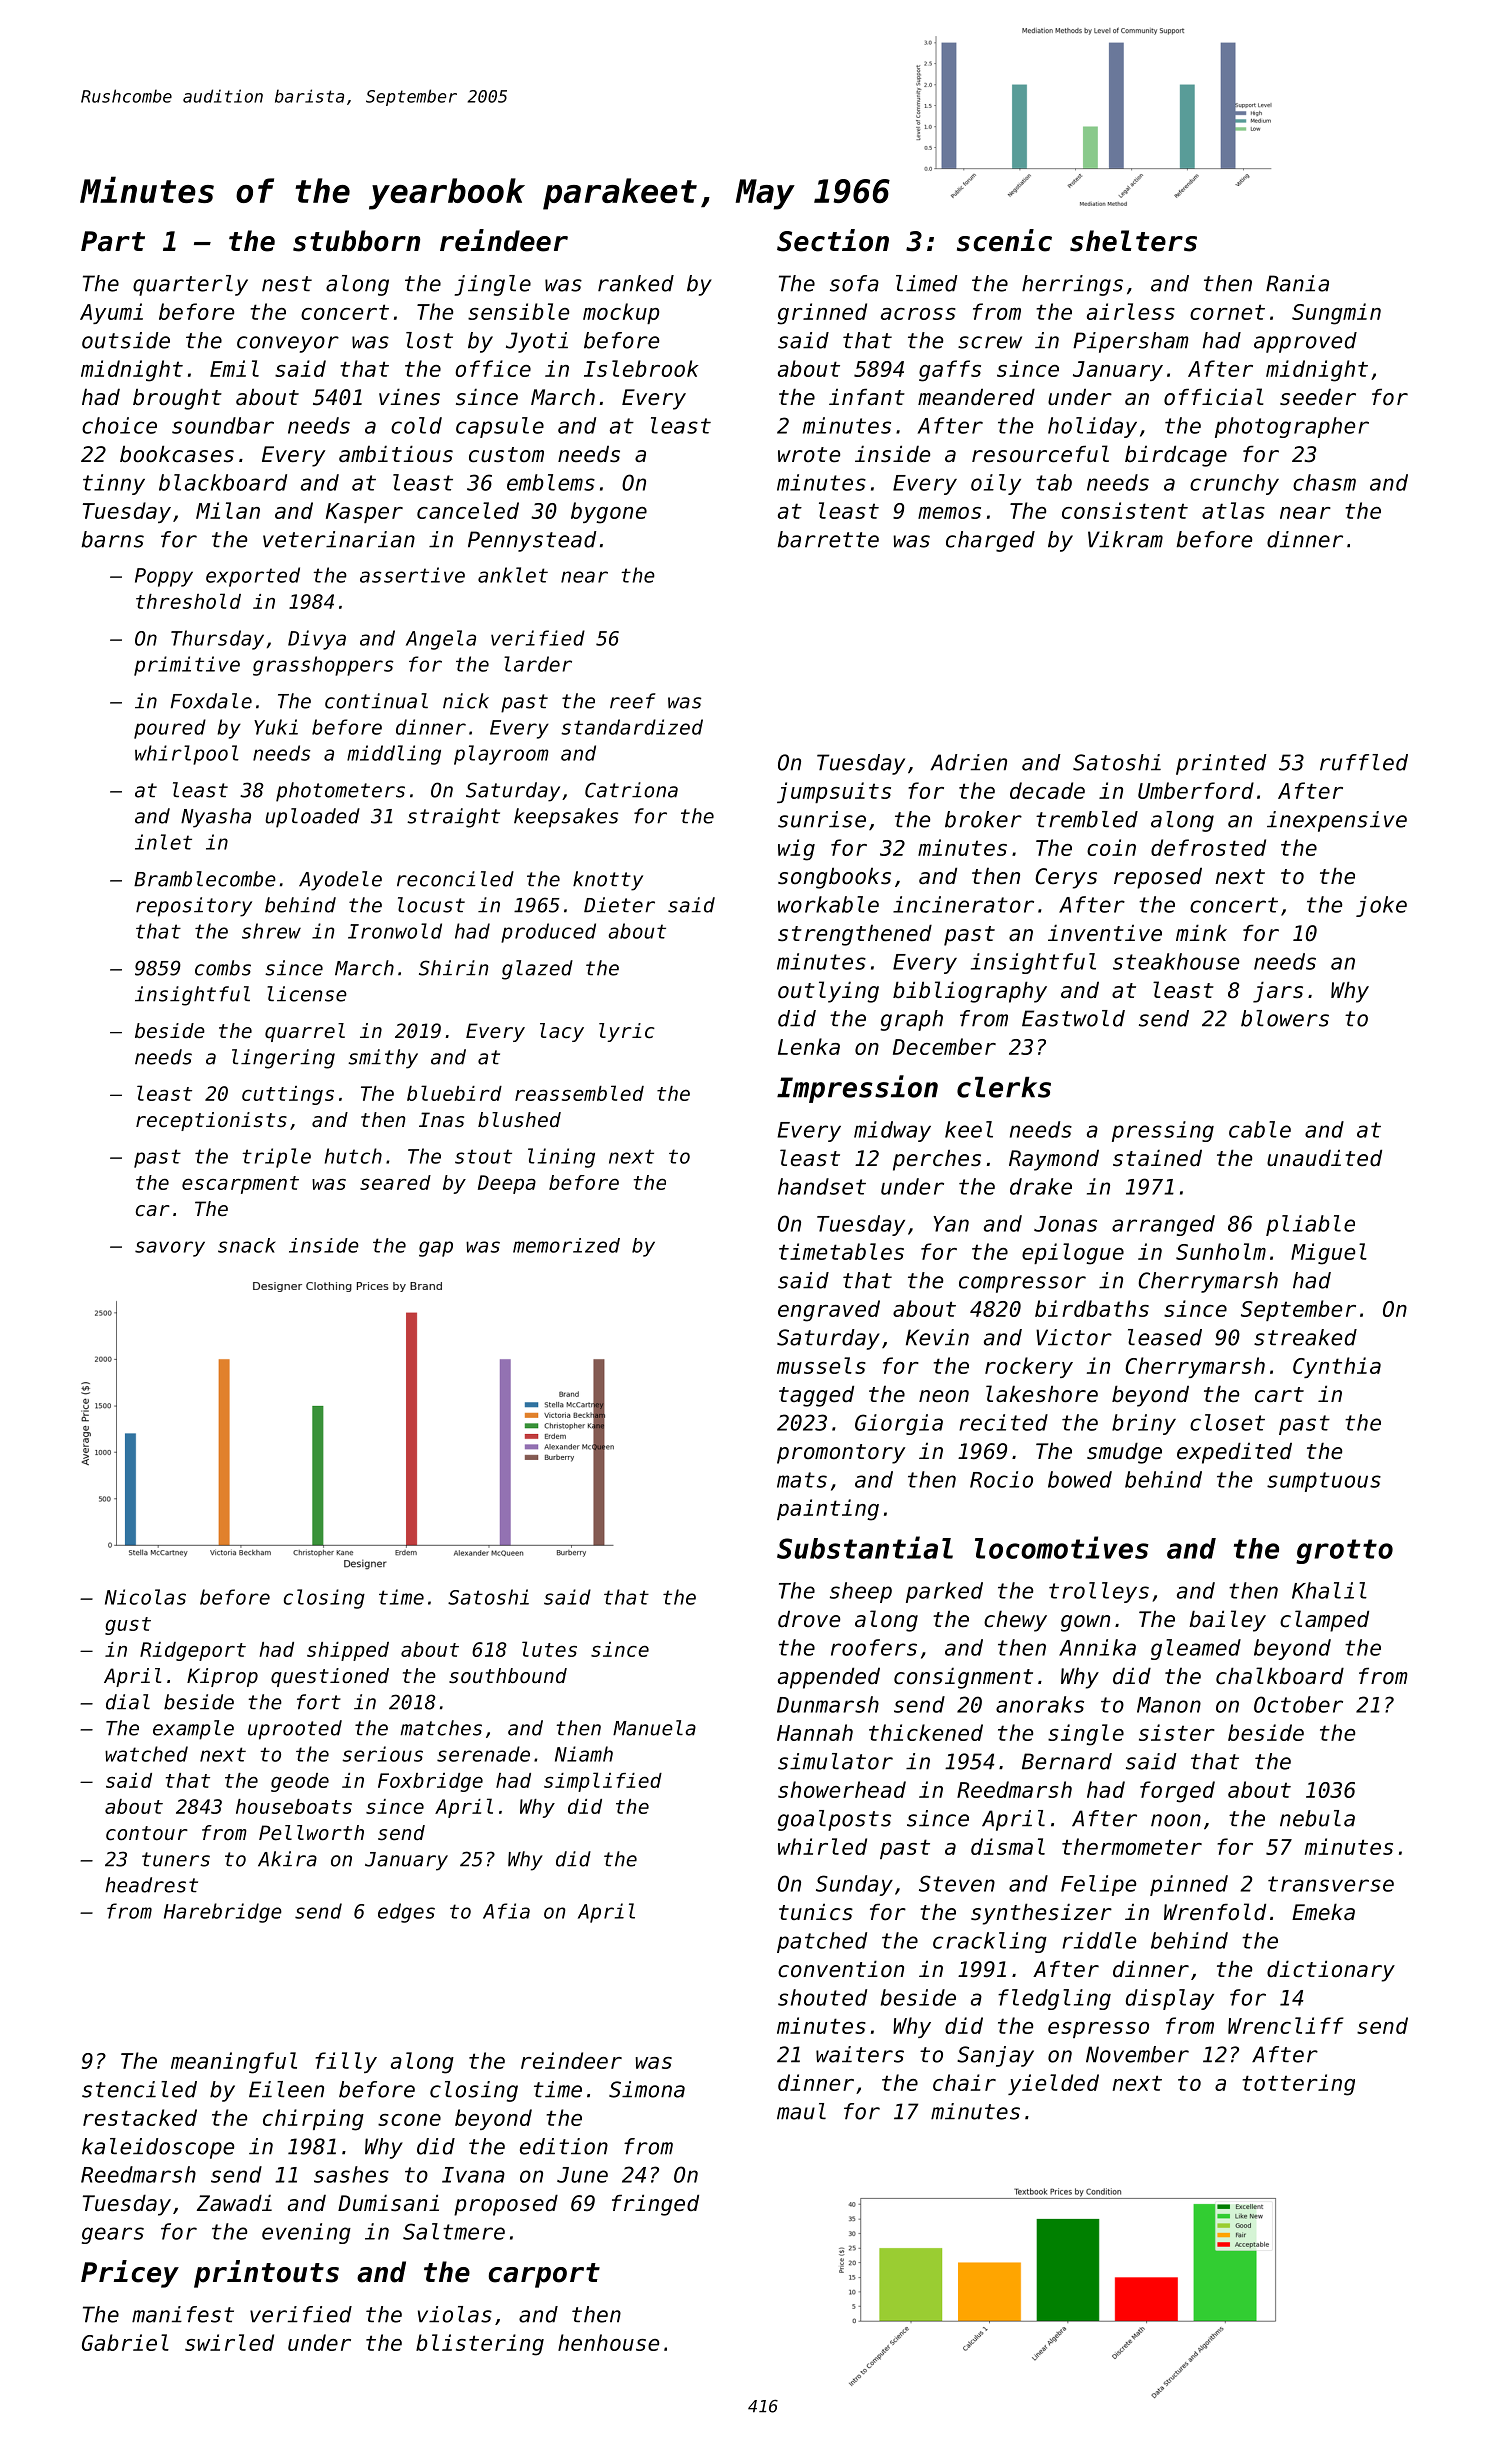 The width and height of the page is (1496, 2464). I want to click on smudge, so click(1124, 1453).
